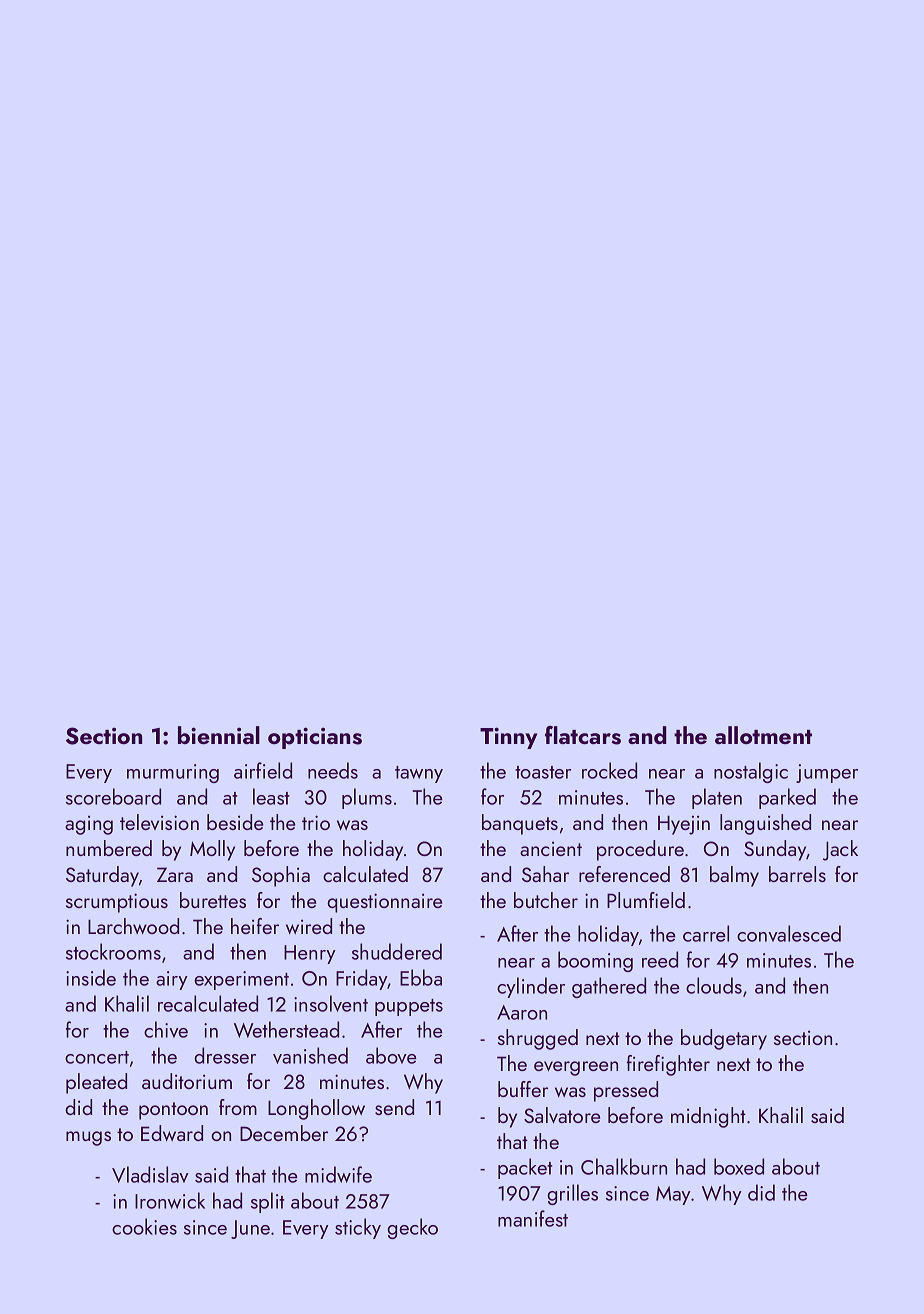 Image resolution: width=924 pixels, height=1314 pixels. What do you see at coordinates (583, 735) in the page?
I see `flatcars` at bounding box center [583, 735].
